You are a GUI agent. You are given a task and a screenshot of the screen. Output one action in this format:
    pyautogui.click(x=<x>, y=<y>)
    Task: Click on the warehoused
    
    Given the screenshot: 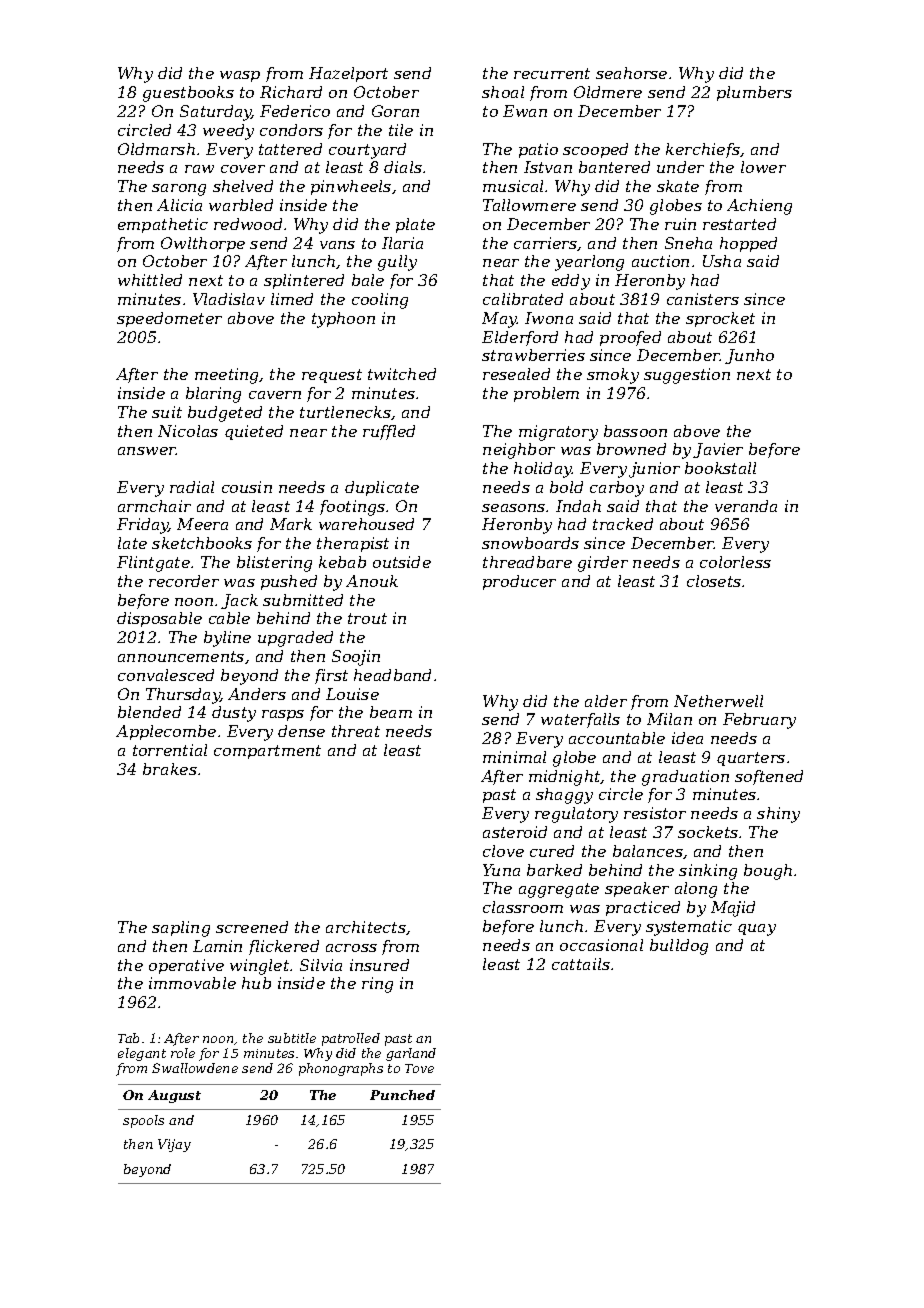 What is the action you would take?
    pyautogui.click(x=366, y=524)
